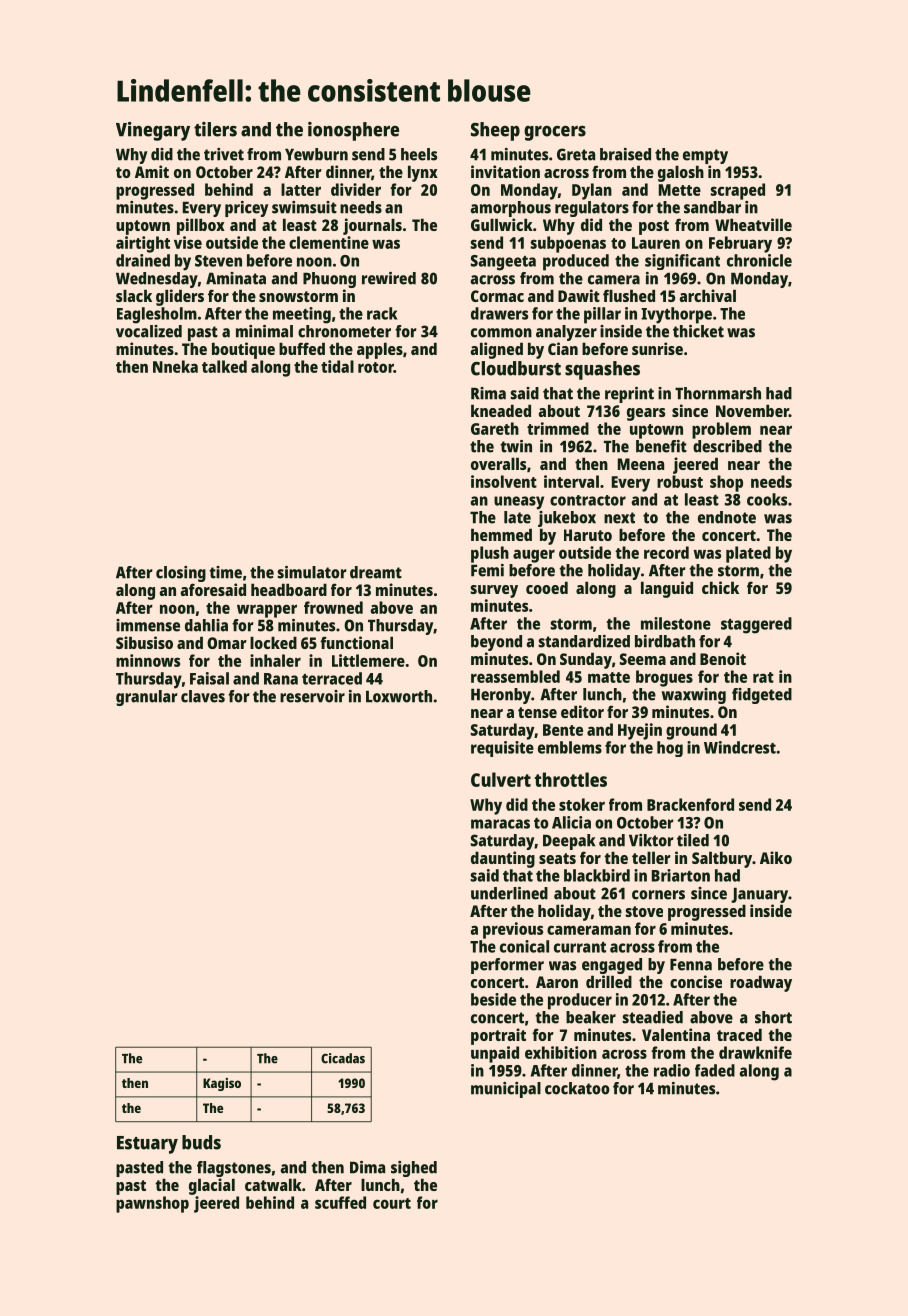 This document has height=1316, width=908. What do you see at coordinates (218, 261) in the document?
I see `Steven` at bounding box center [218, 261].
